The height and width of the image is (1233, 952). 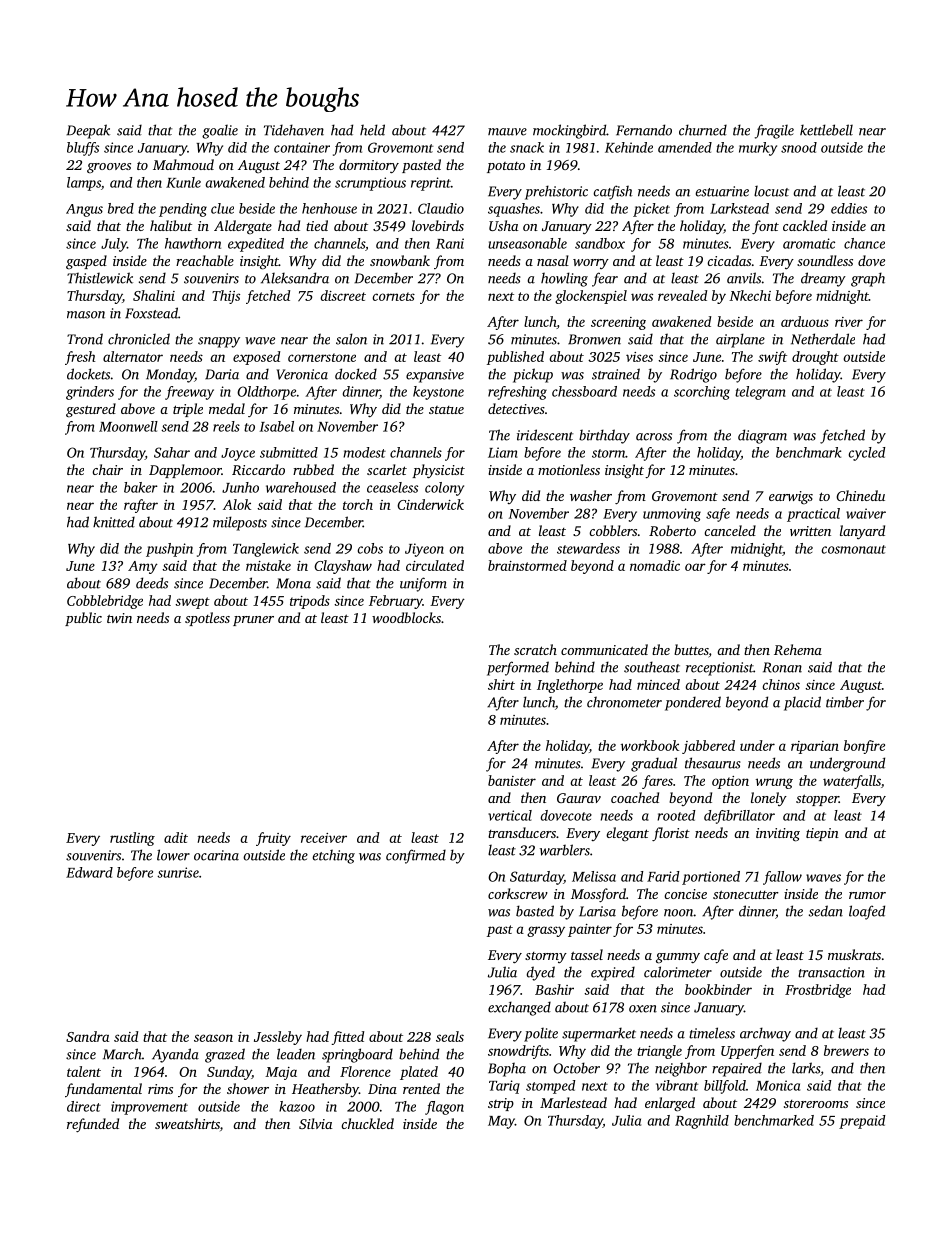 What do you see at coordinates (604, 649) in the image?
I see `communicated` at bounding box center [604, 649].
